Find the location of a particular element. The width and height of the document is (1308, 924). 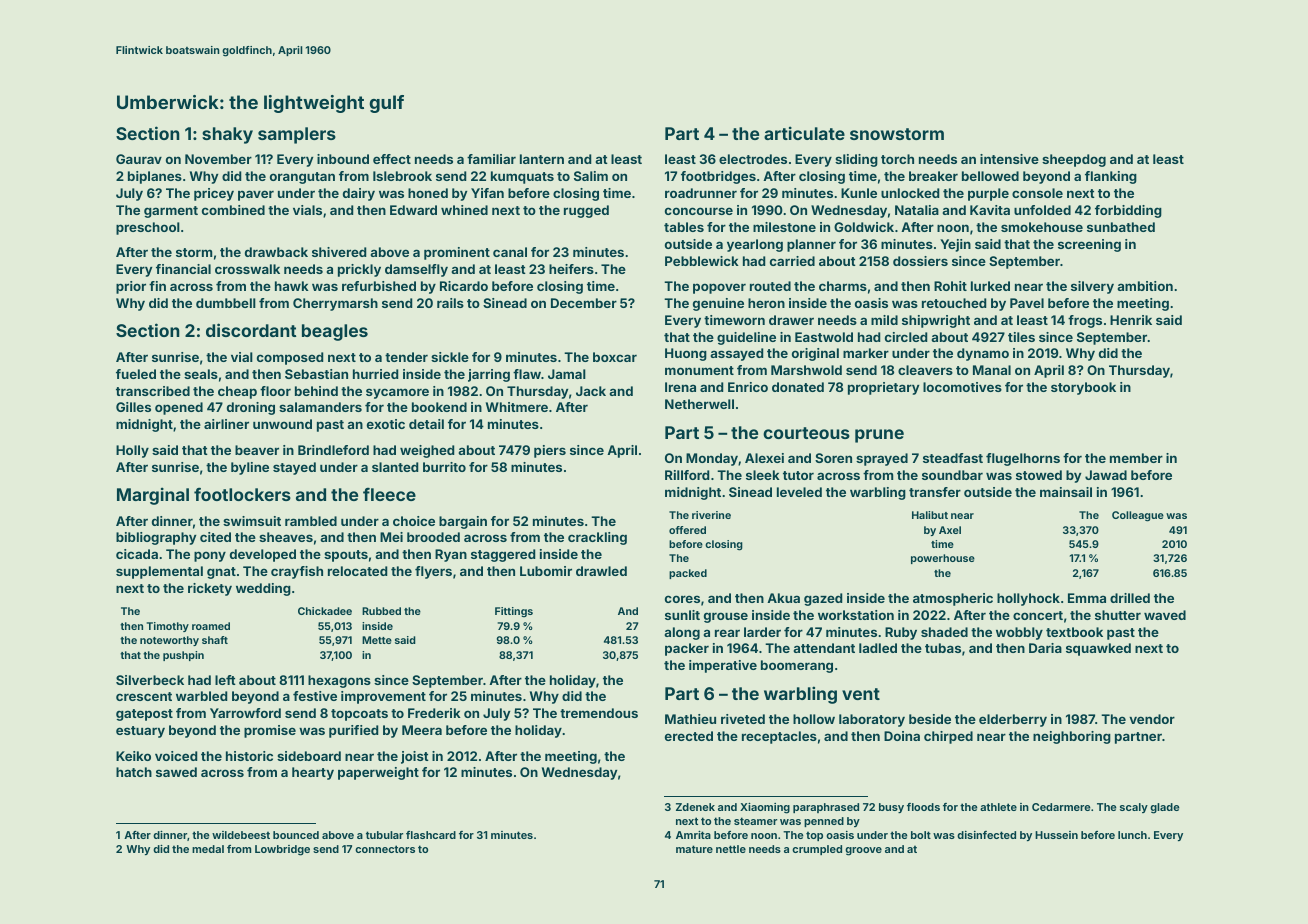

Cherrymarsh is located at coordinates (335, 304).
